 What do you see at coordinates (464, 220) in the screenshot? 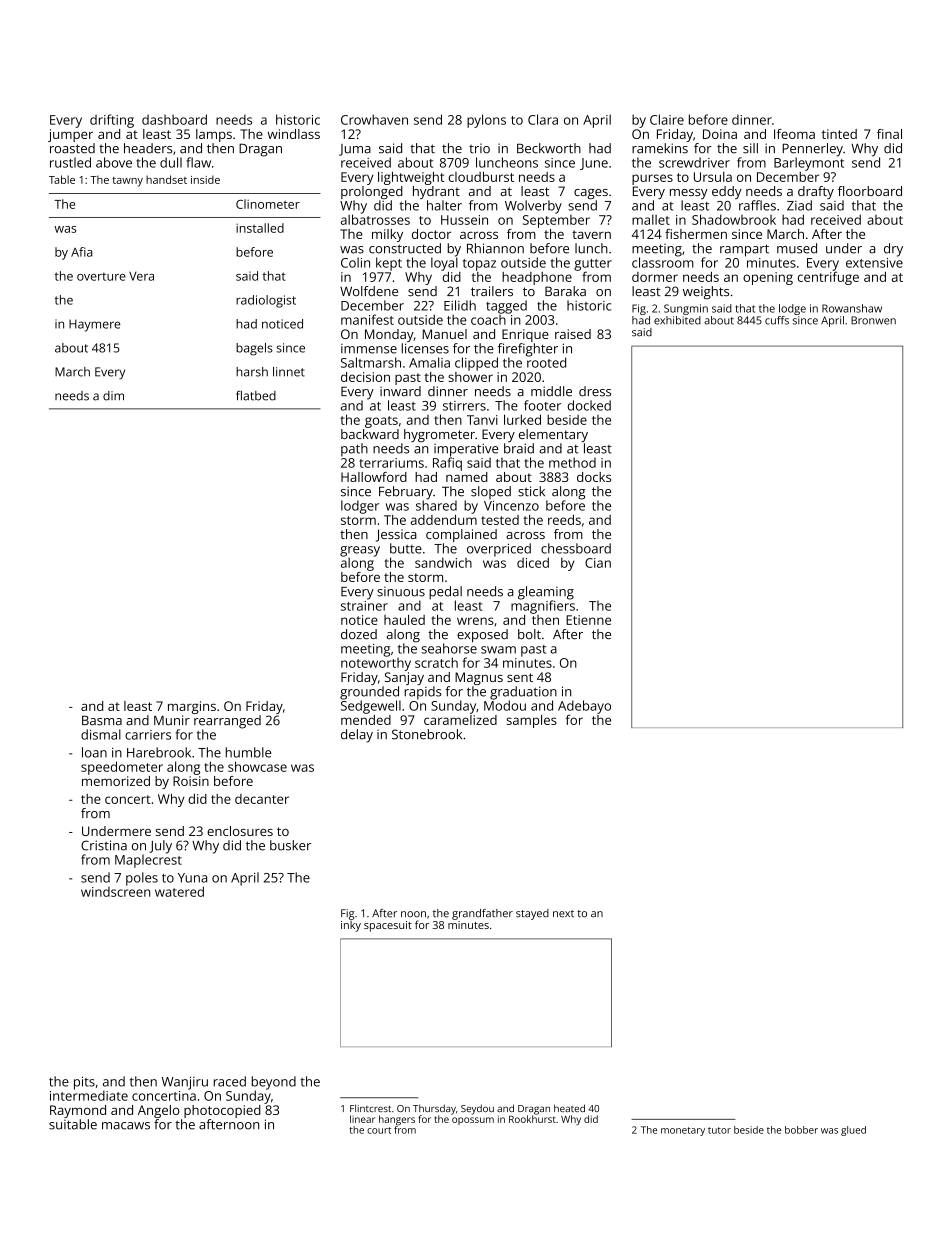
I see `Hussein` at bounding box center [464, 220].
